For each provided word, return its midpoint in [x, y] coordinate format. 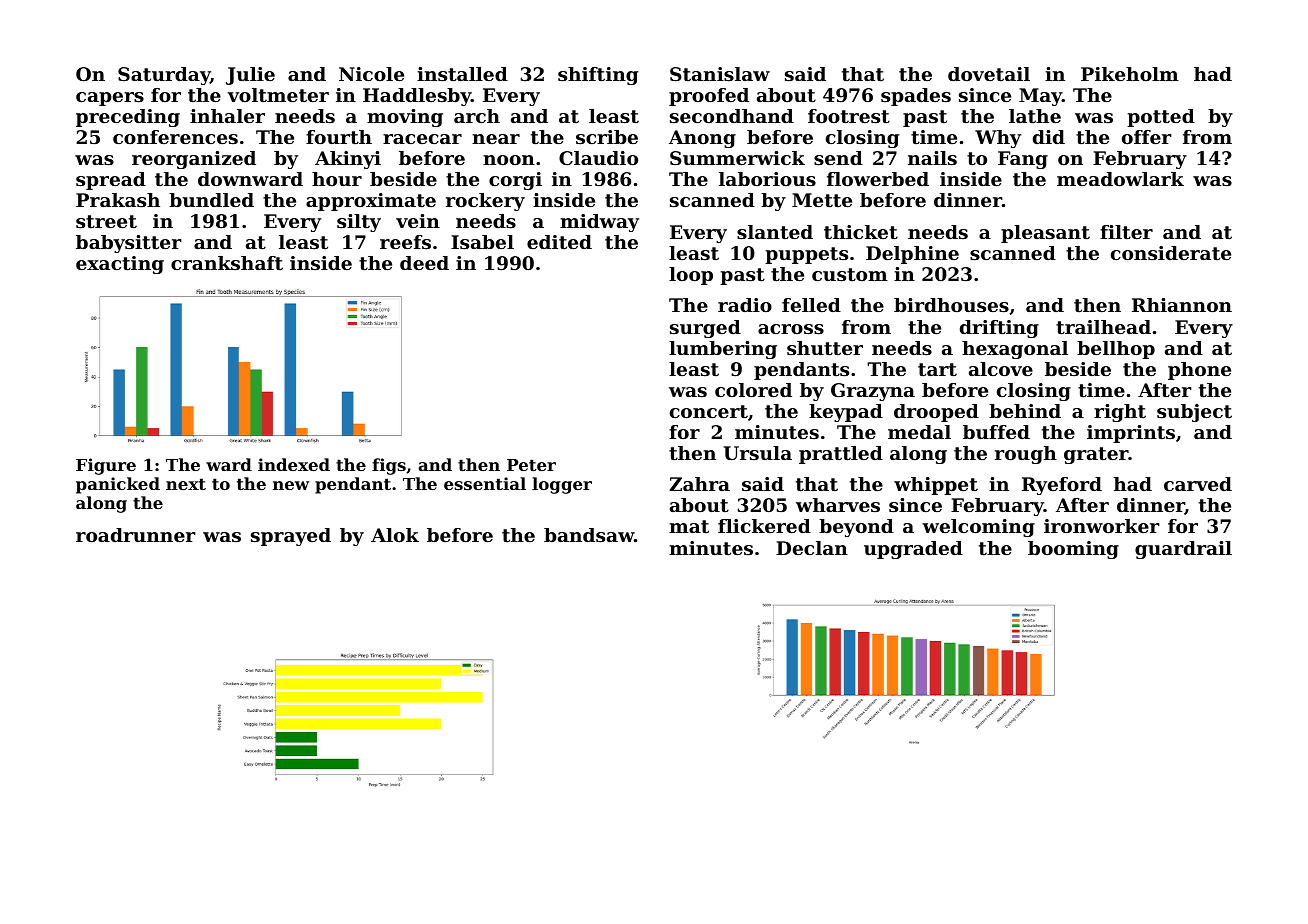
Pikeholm [1130, 74]
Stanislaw [720, 74]
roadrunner [136, 535]
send [838, 158]
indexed [294, 464]
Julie [250, 76]
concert [709, 412]
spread [111, 181]
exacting [120, 265]
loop [691, 276]
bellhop [1116, 350]
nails [932, 158]
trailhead [1103, 327]
